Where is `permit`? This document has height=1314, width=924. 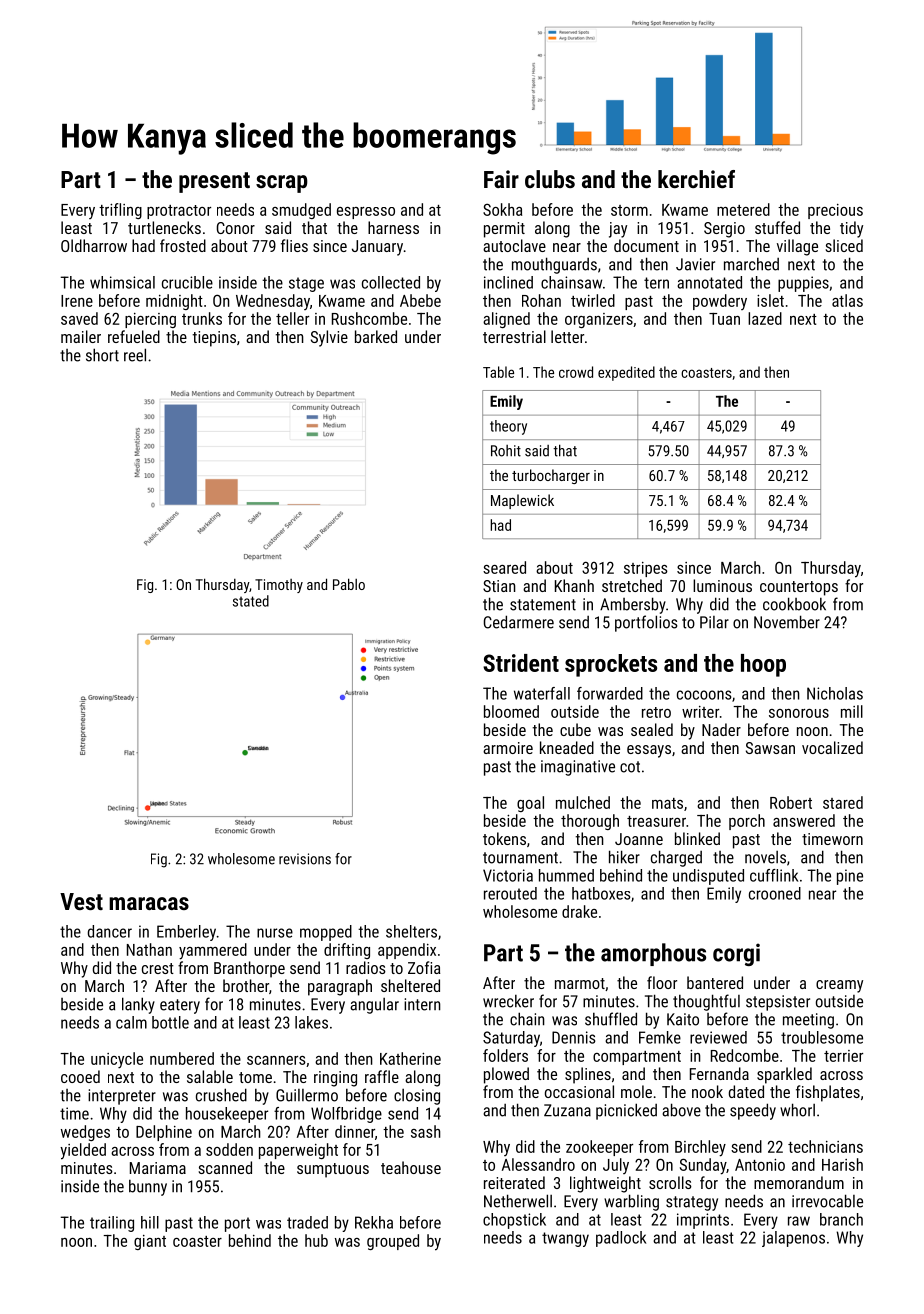
permit is located at coordinates (504, 230).
